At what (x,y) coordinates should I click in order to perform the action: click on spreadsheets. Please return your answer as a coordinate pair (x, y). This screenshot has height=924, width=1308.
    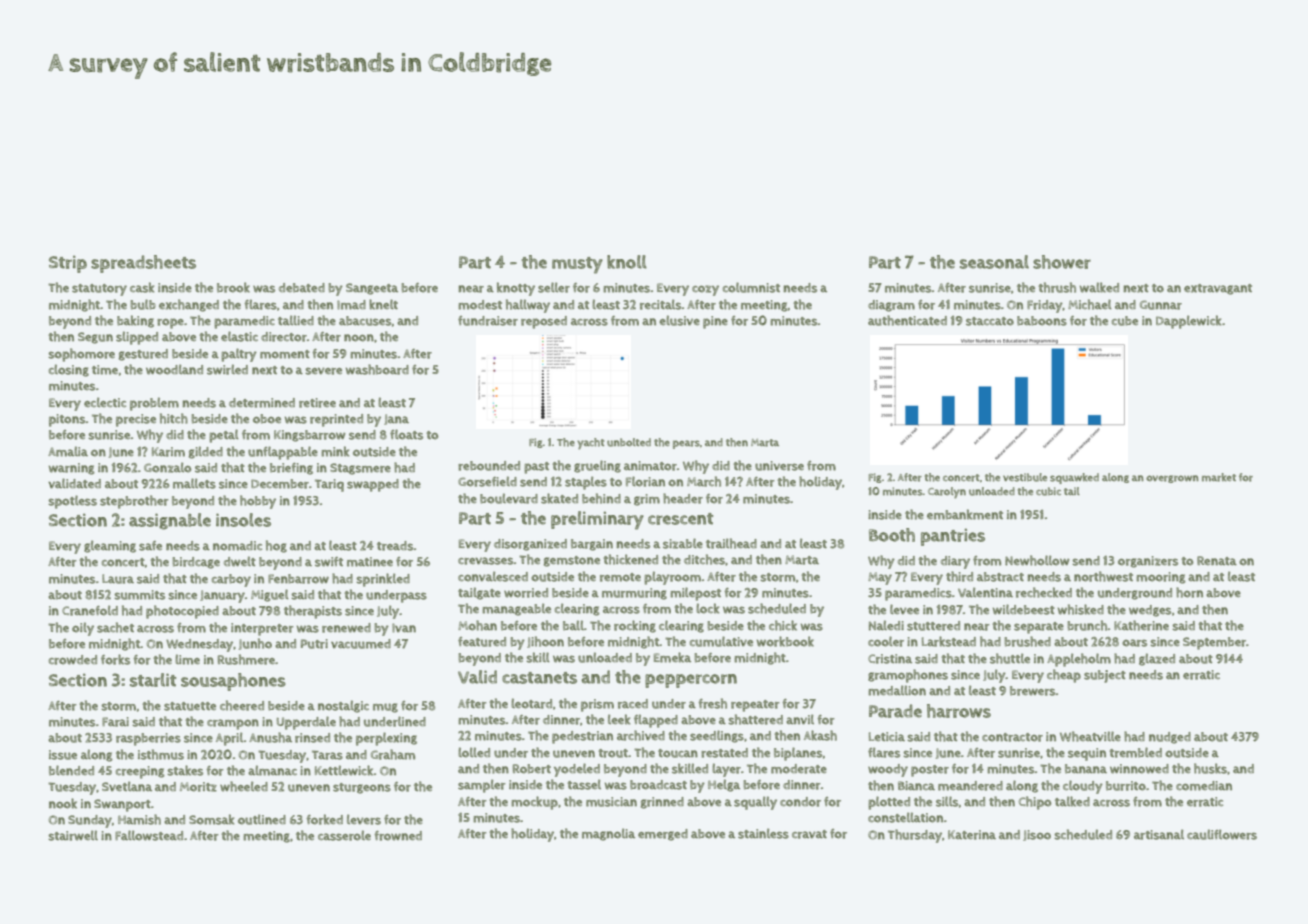
    Looking at the image, I should click on (143, 264).
